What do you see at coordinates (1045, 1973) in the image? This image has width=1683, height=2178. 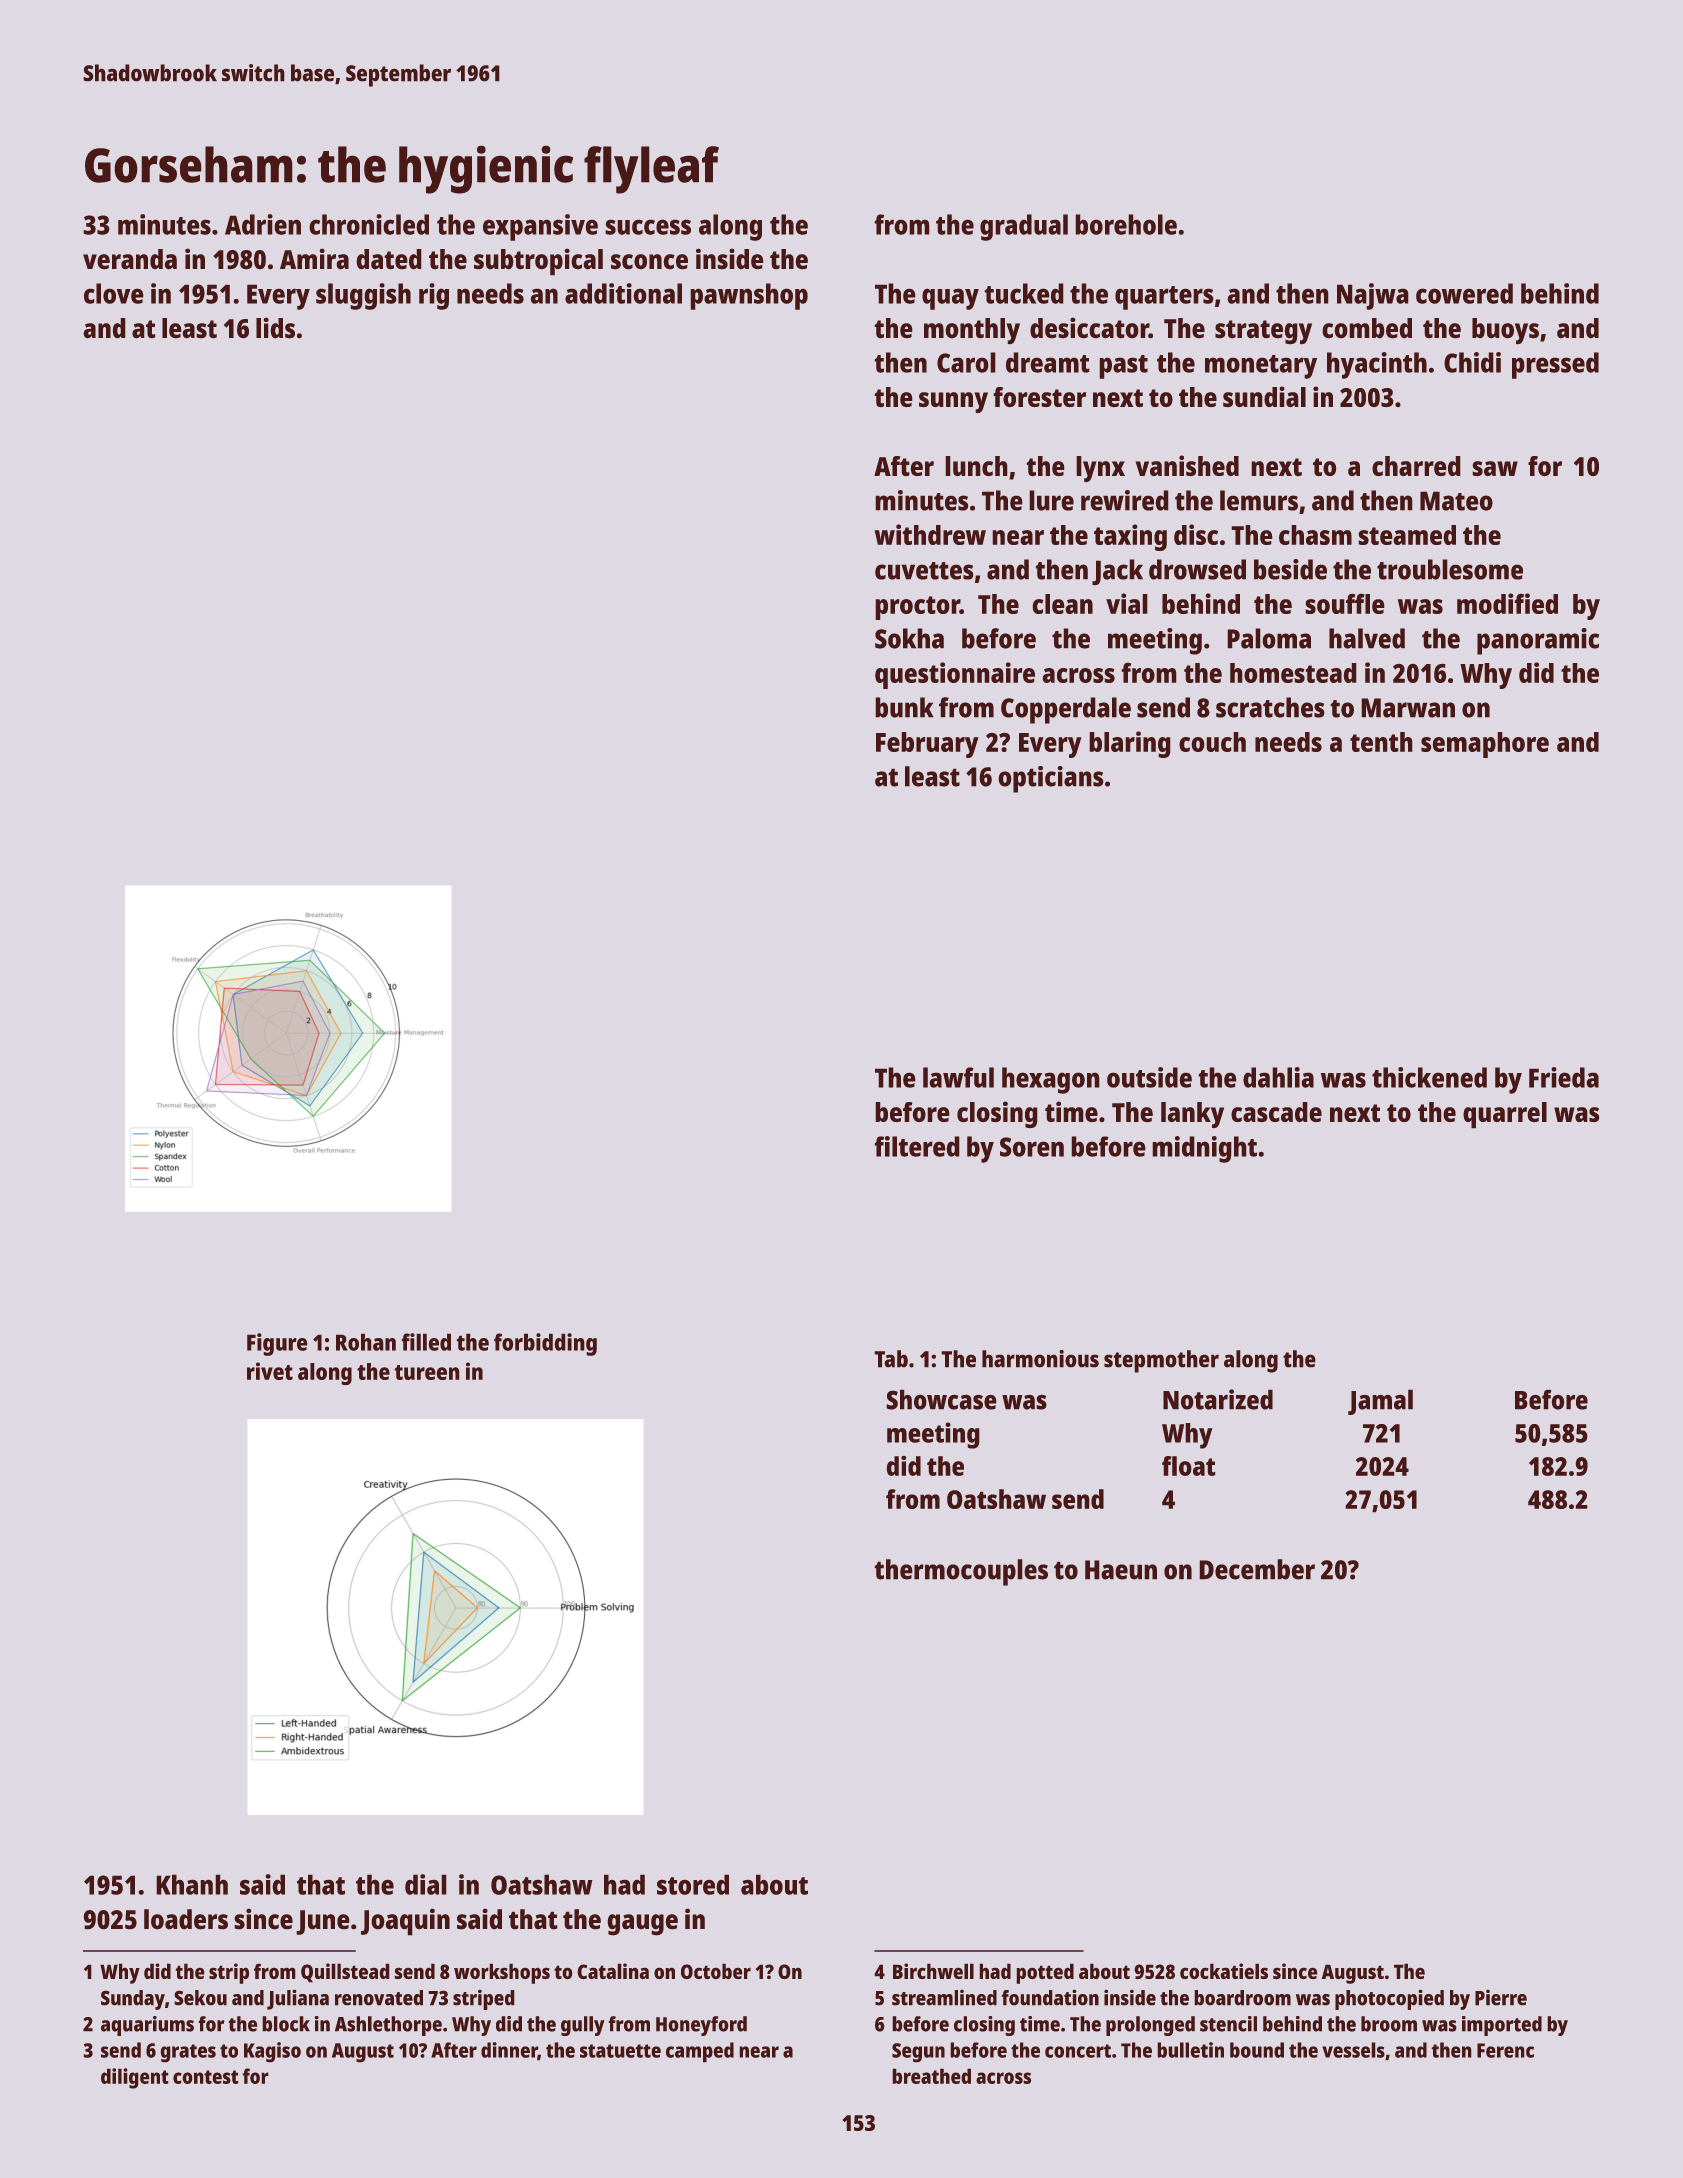 I see `potted` at bounding box center [1045, 1973].
